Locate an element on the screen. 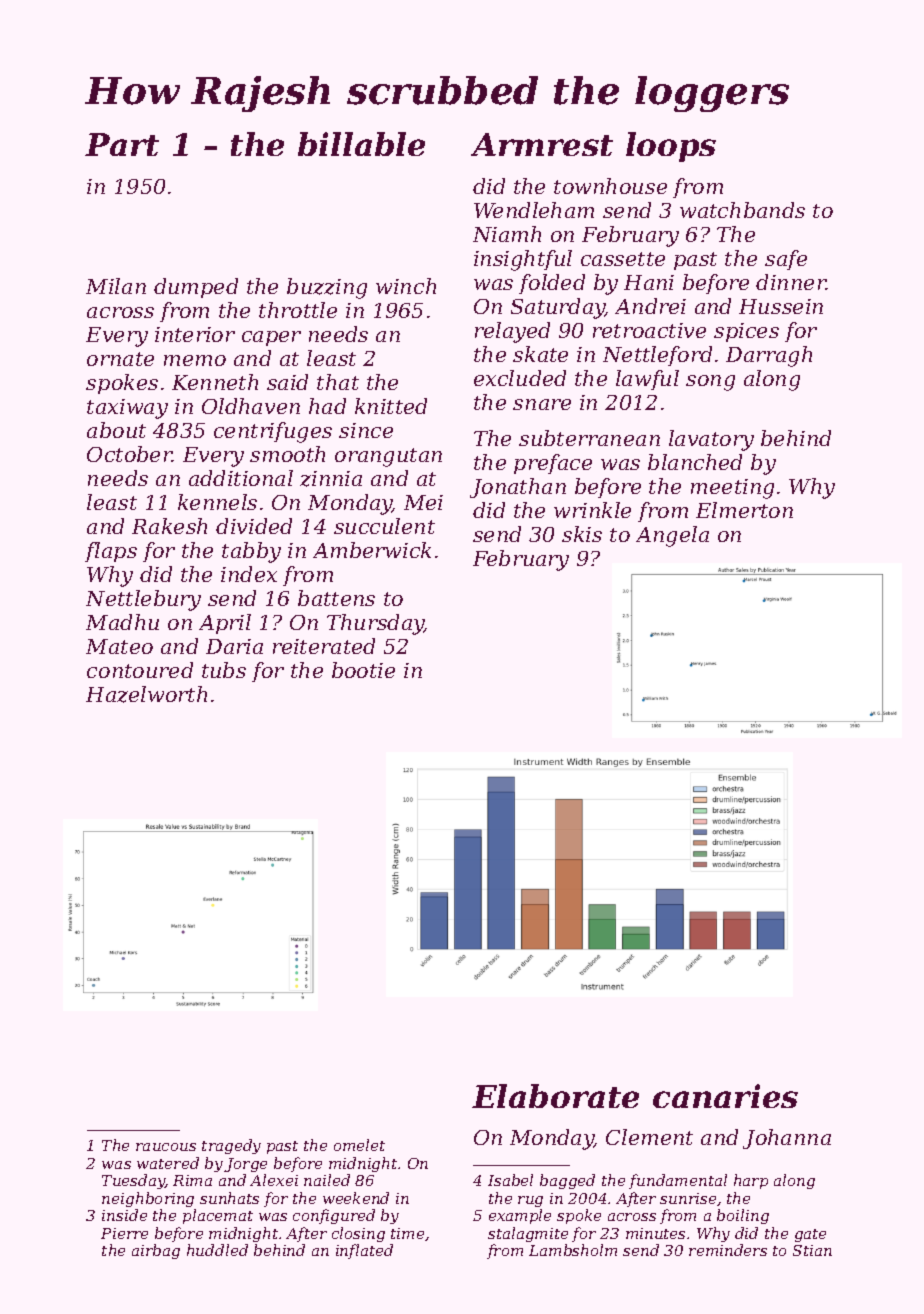 The height and width of the screenshot is (1314, 924). blanched is located at coordinates (695, 462).
